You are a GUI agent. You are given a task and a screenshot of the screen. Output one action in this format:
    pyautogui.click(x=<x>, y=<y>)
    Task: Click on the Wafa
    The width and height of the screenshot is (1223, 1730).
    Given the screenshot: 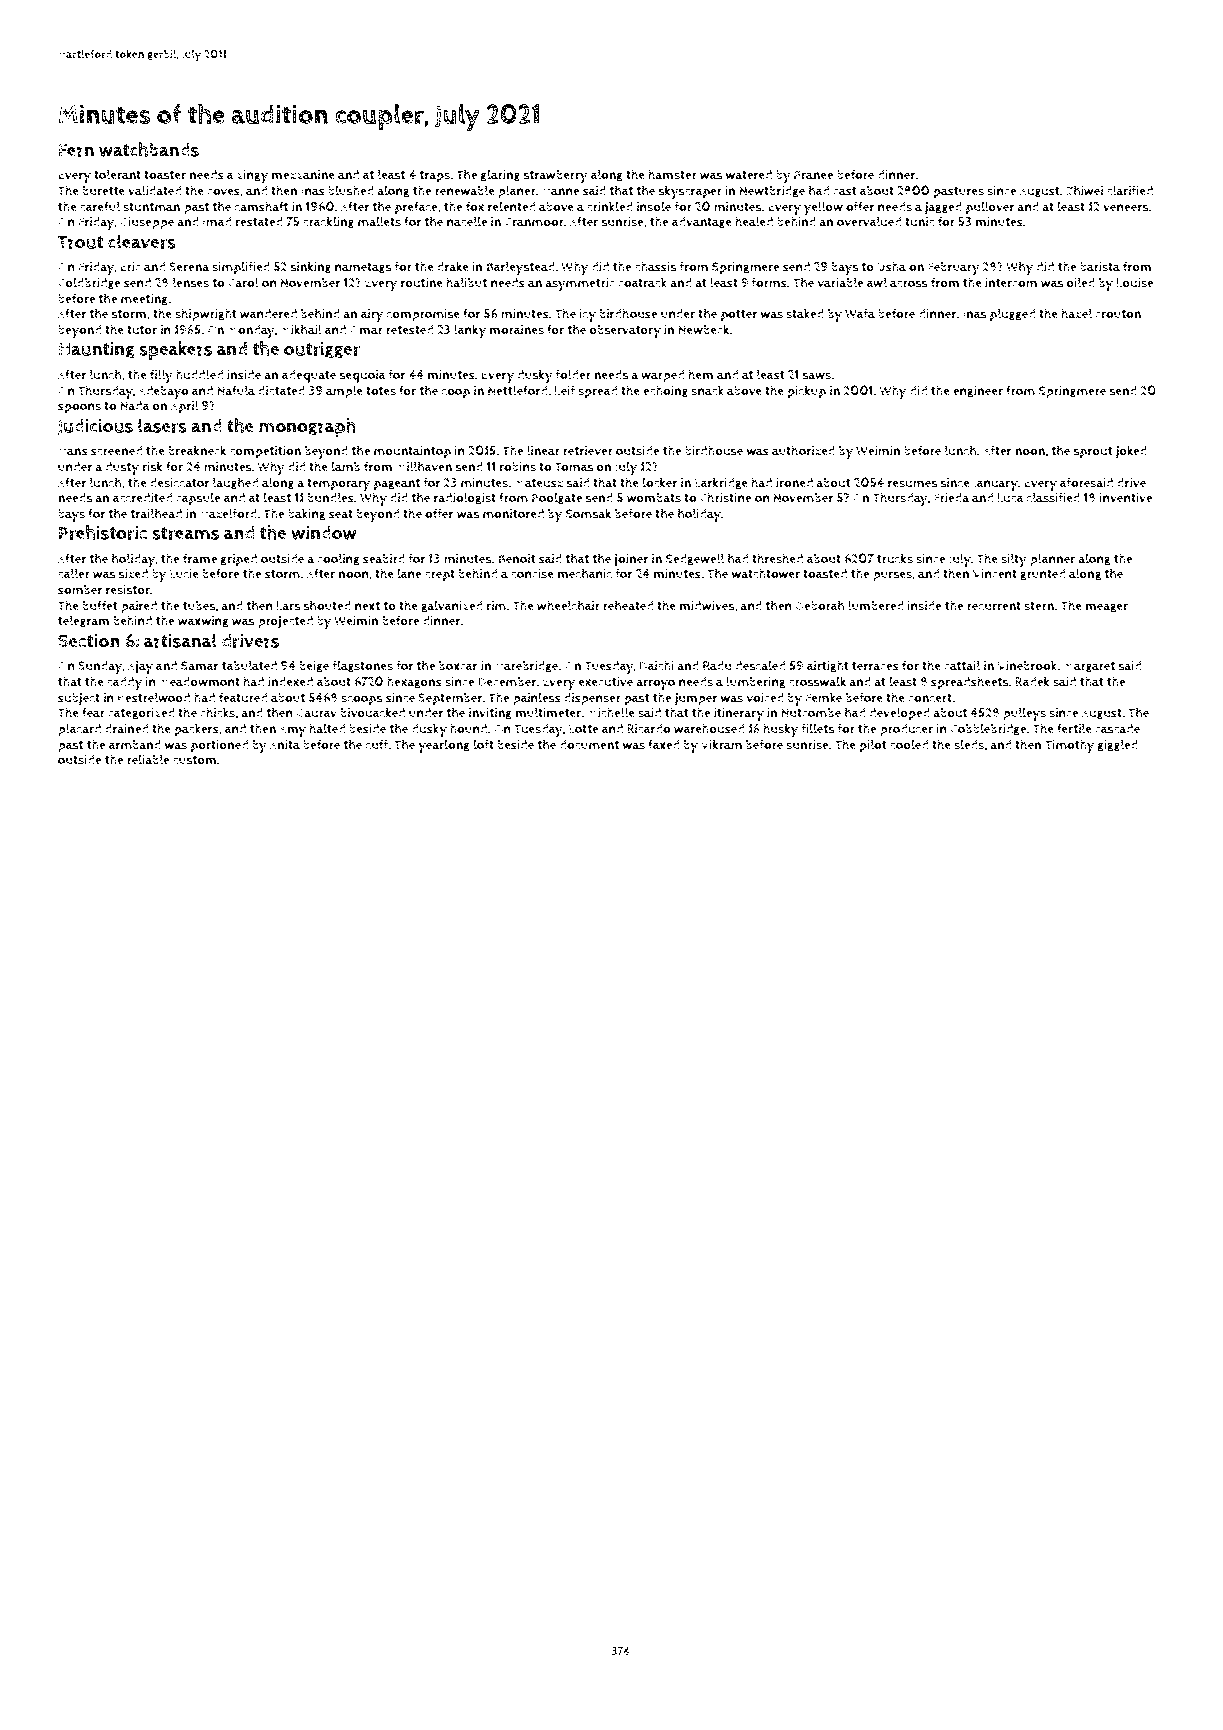 What is the action you would take?
    pyautogui.click(x=860, y=313)
